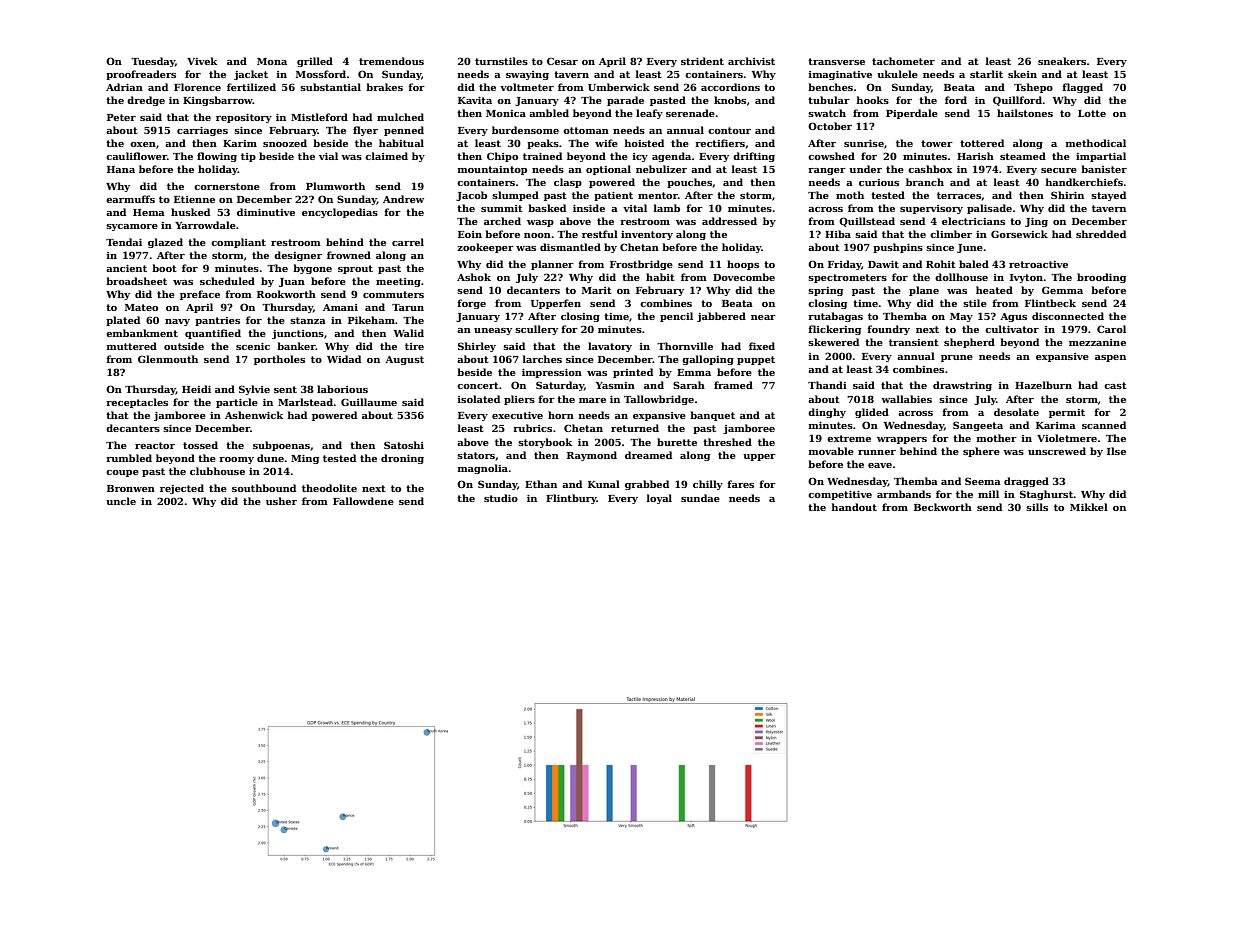  What do you see at coordinates (721, 317) in the page?
I see `jabbered` at bounding box center [721, 317].
